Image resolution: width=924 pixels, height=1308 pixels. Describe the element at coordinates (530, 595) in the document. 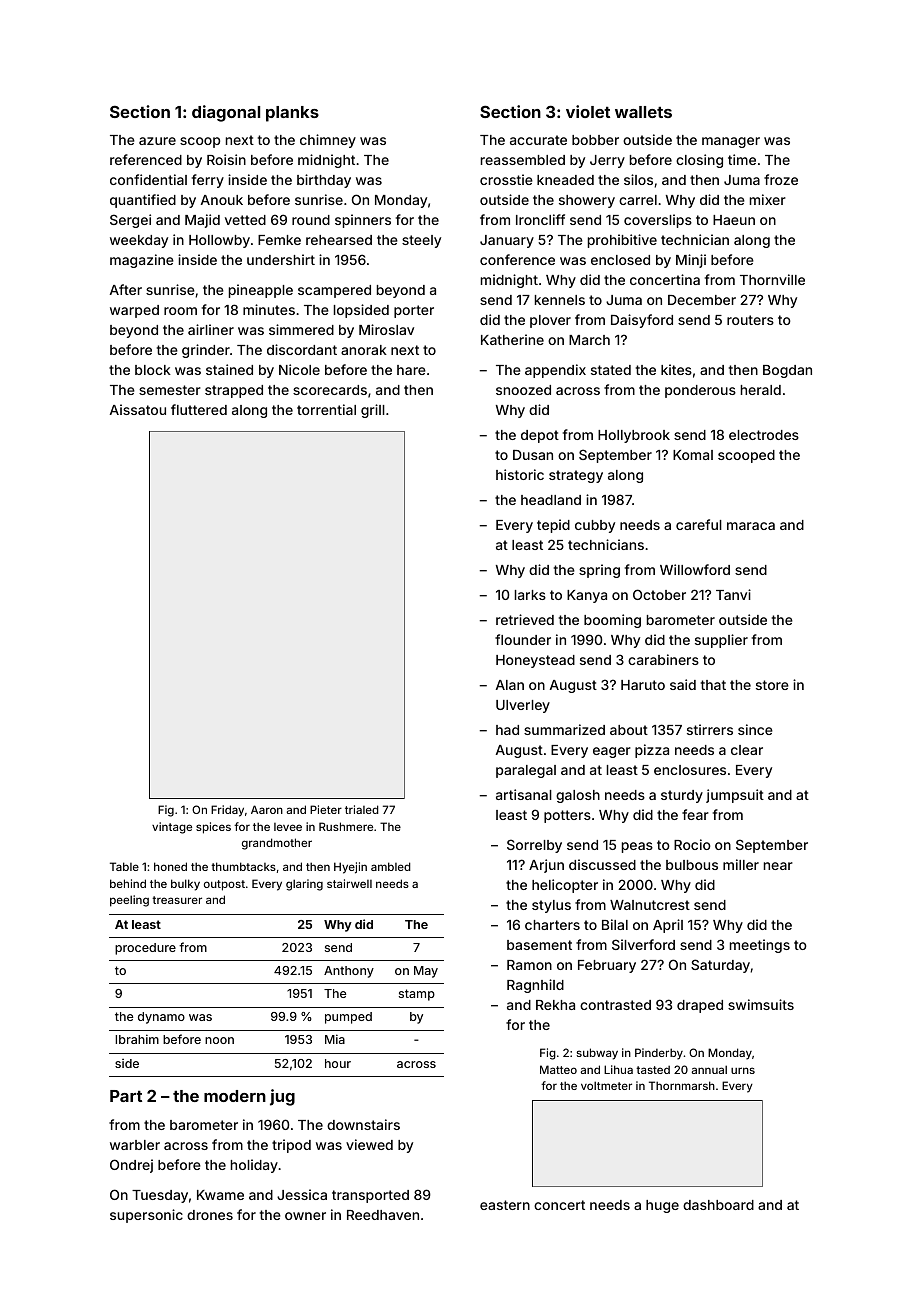

I see `larks` at that location.
